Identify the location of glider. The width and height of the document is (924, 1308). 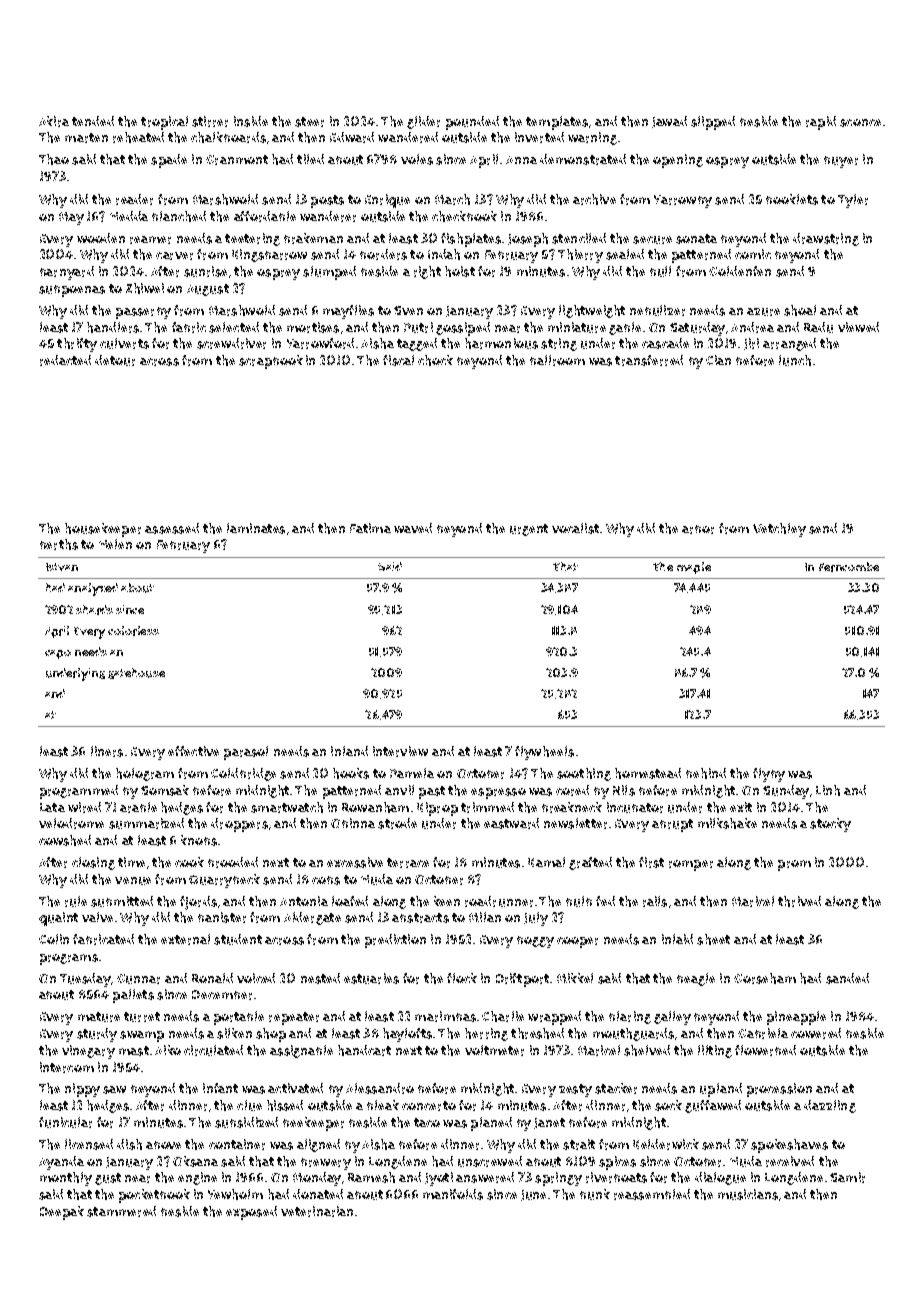
(423, 122).
